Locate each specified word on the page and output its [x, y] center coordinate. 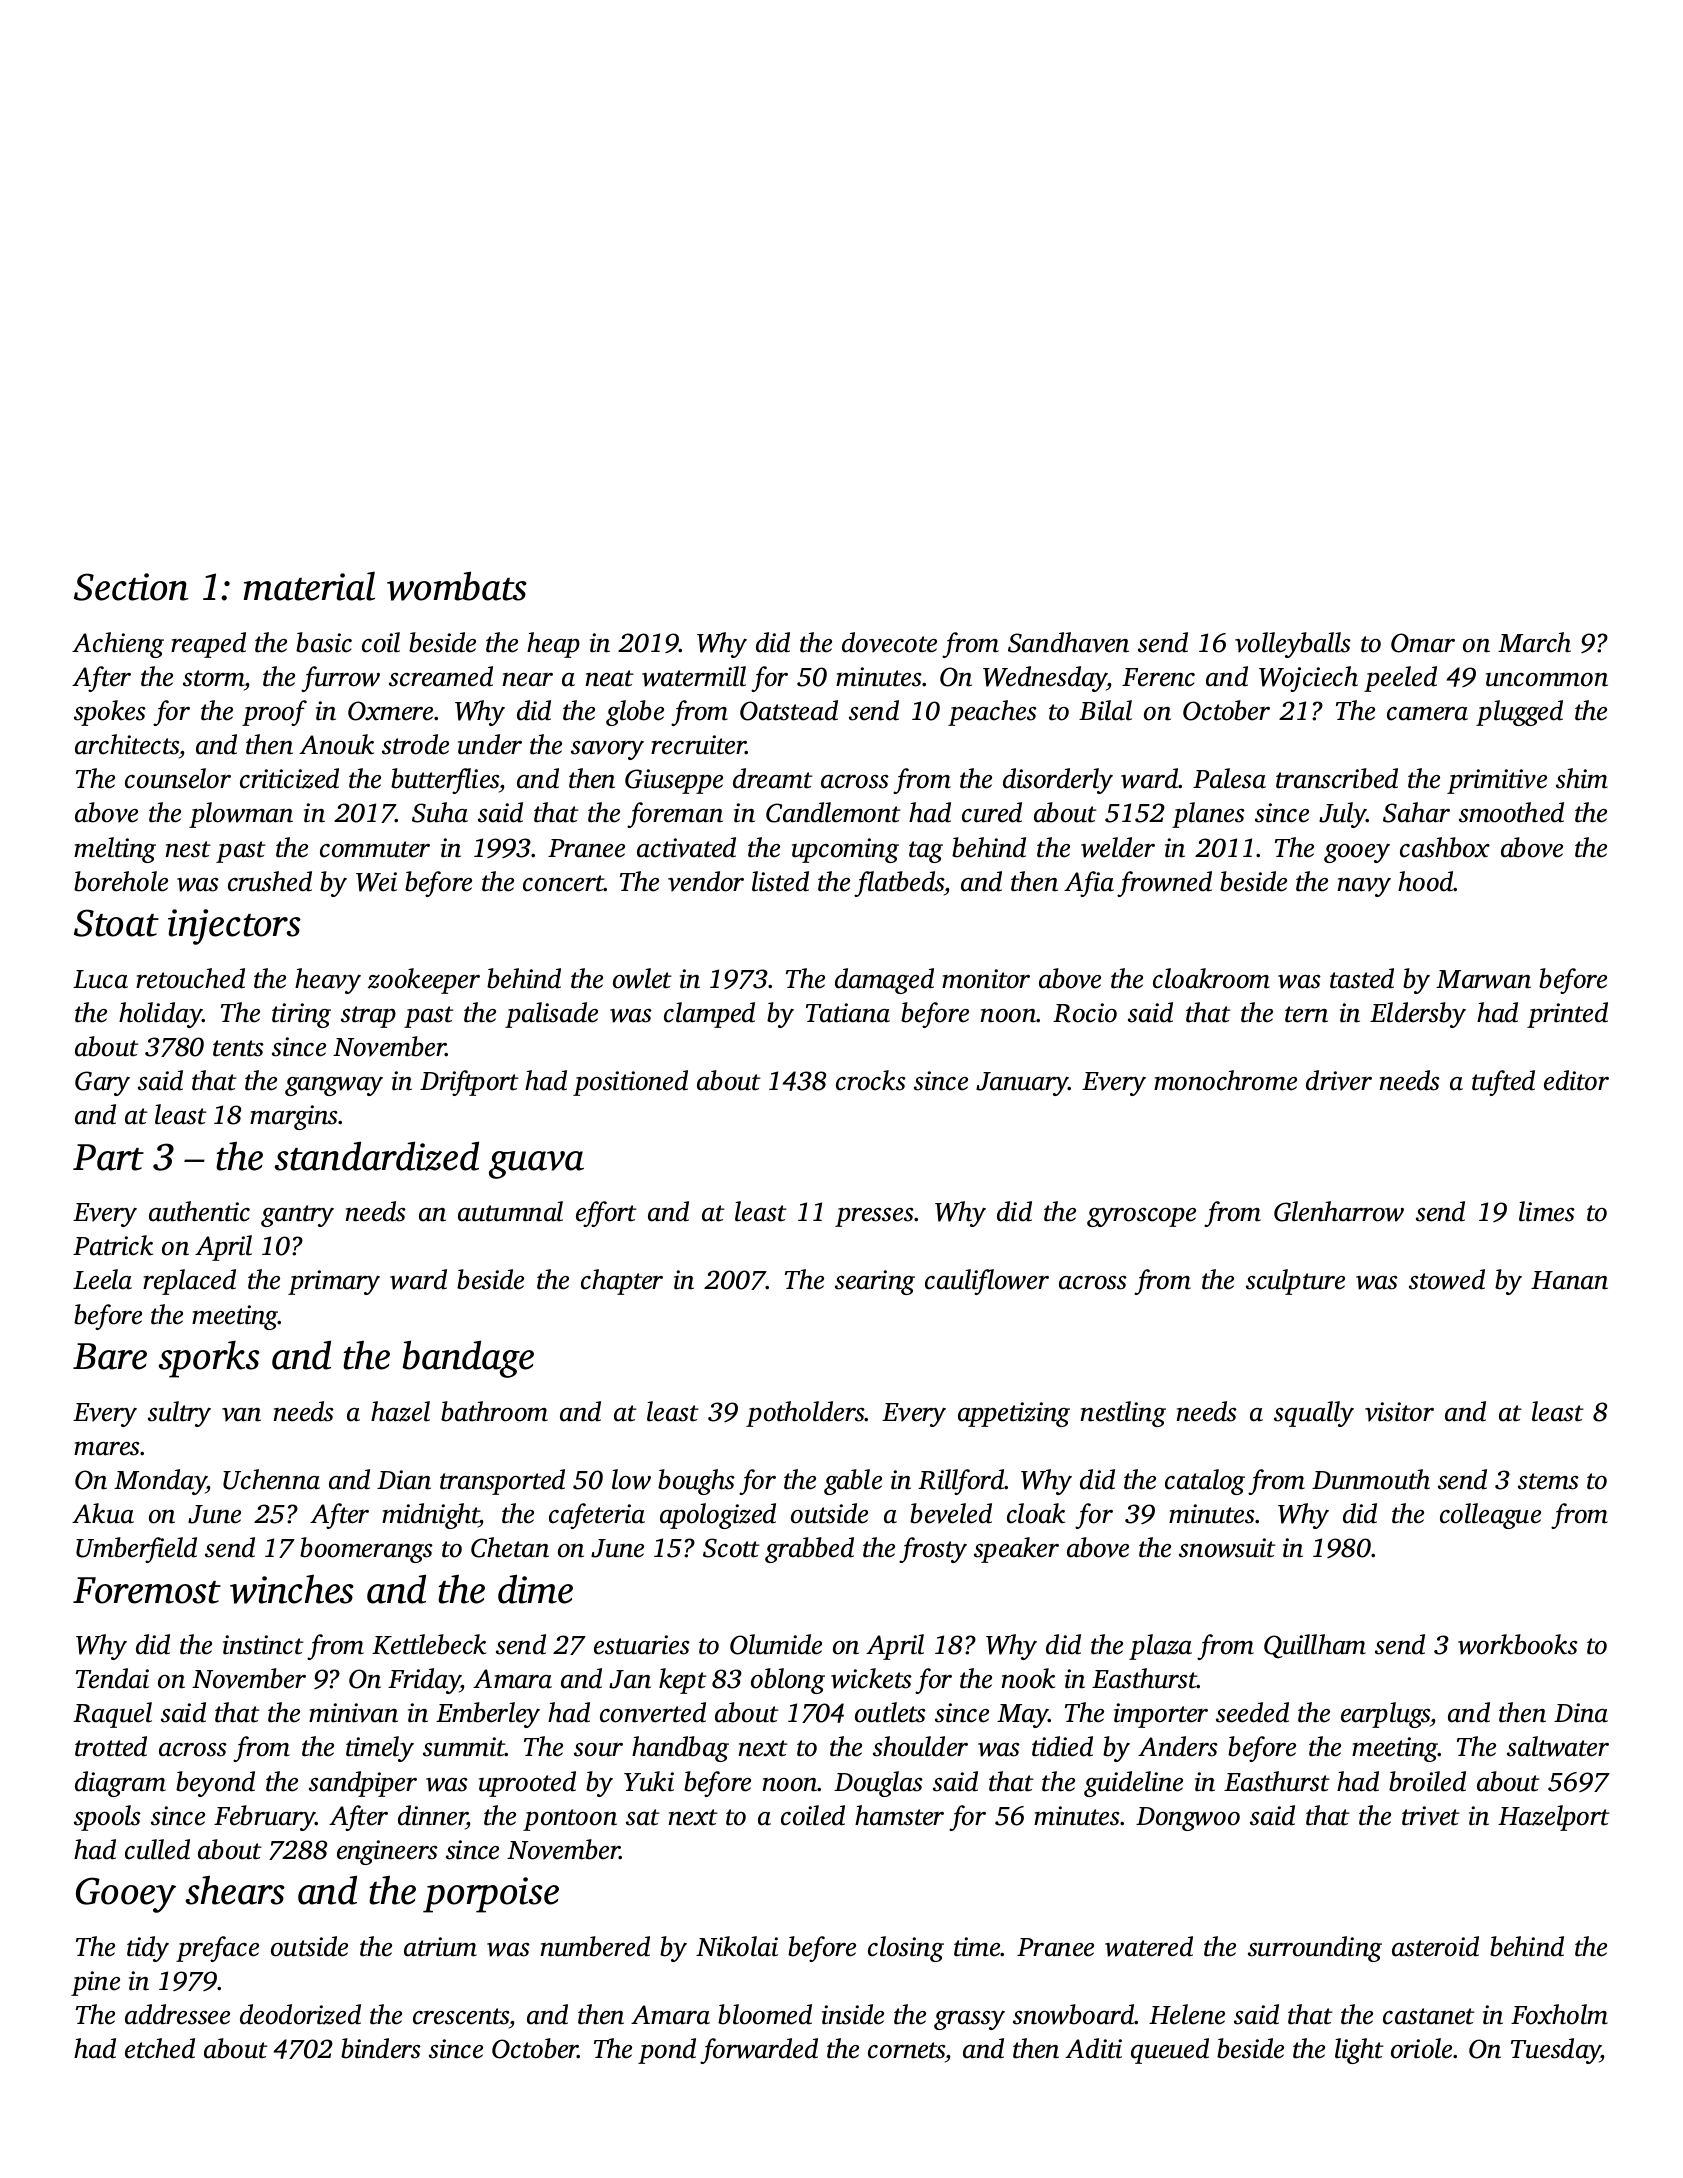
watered [1149, 1946]
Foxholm [1559, 2014]
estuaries [642, 1645]
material [309, 586]
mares [107, 1449]
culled [157, 1849]
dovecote [889, 642]
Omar [1423, 643]
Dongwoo [1188, 1819]
